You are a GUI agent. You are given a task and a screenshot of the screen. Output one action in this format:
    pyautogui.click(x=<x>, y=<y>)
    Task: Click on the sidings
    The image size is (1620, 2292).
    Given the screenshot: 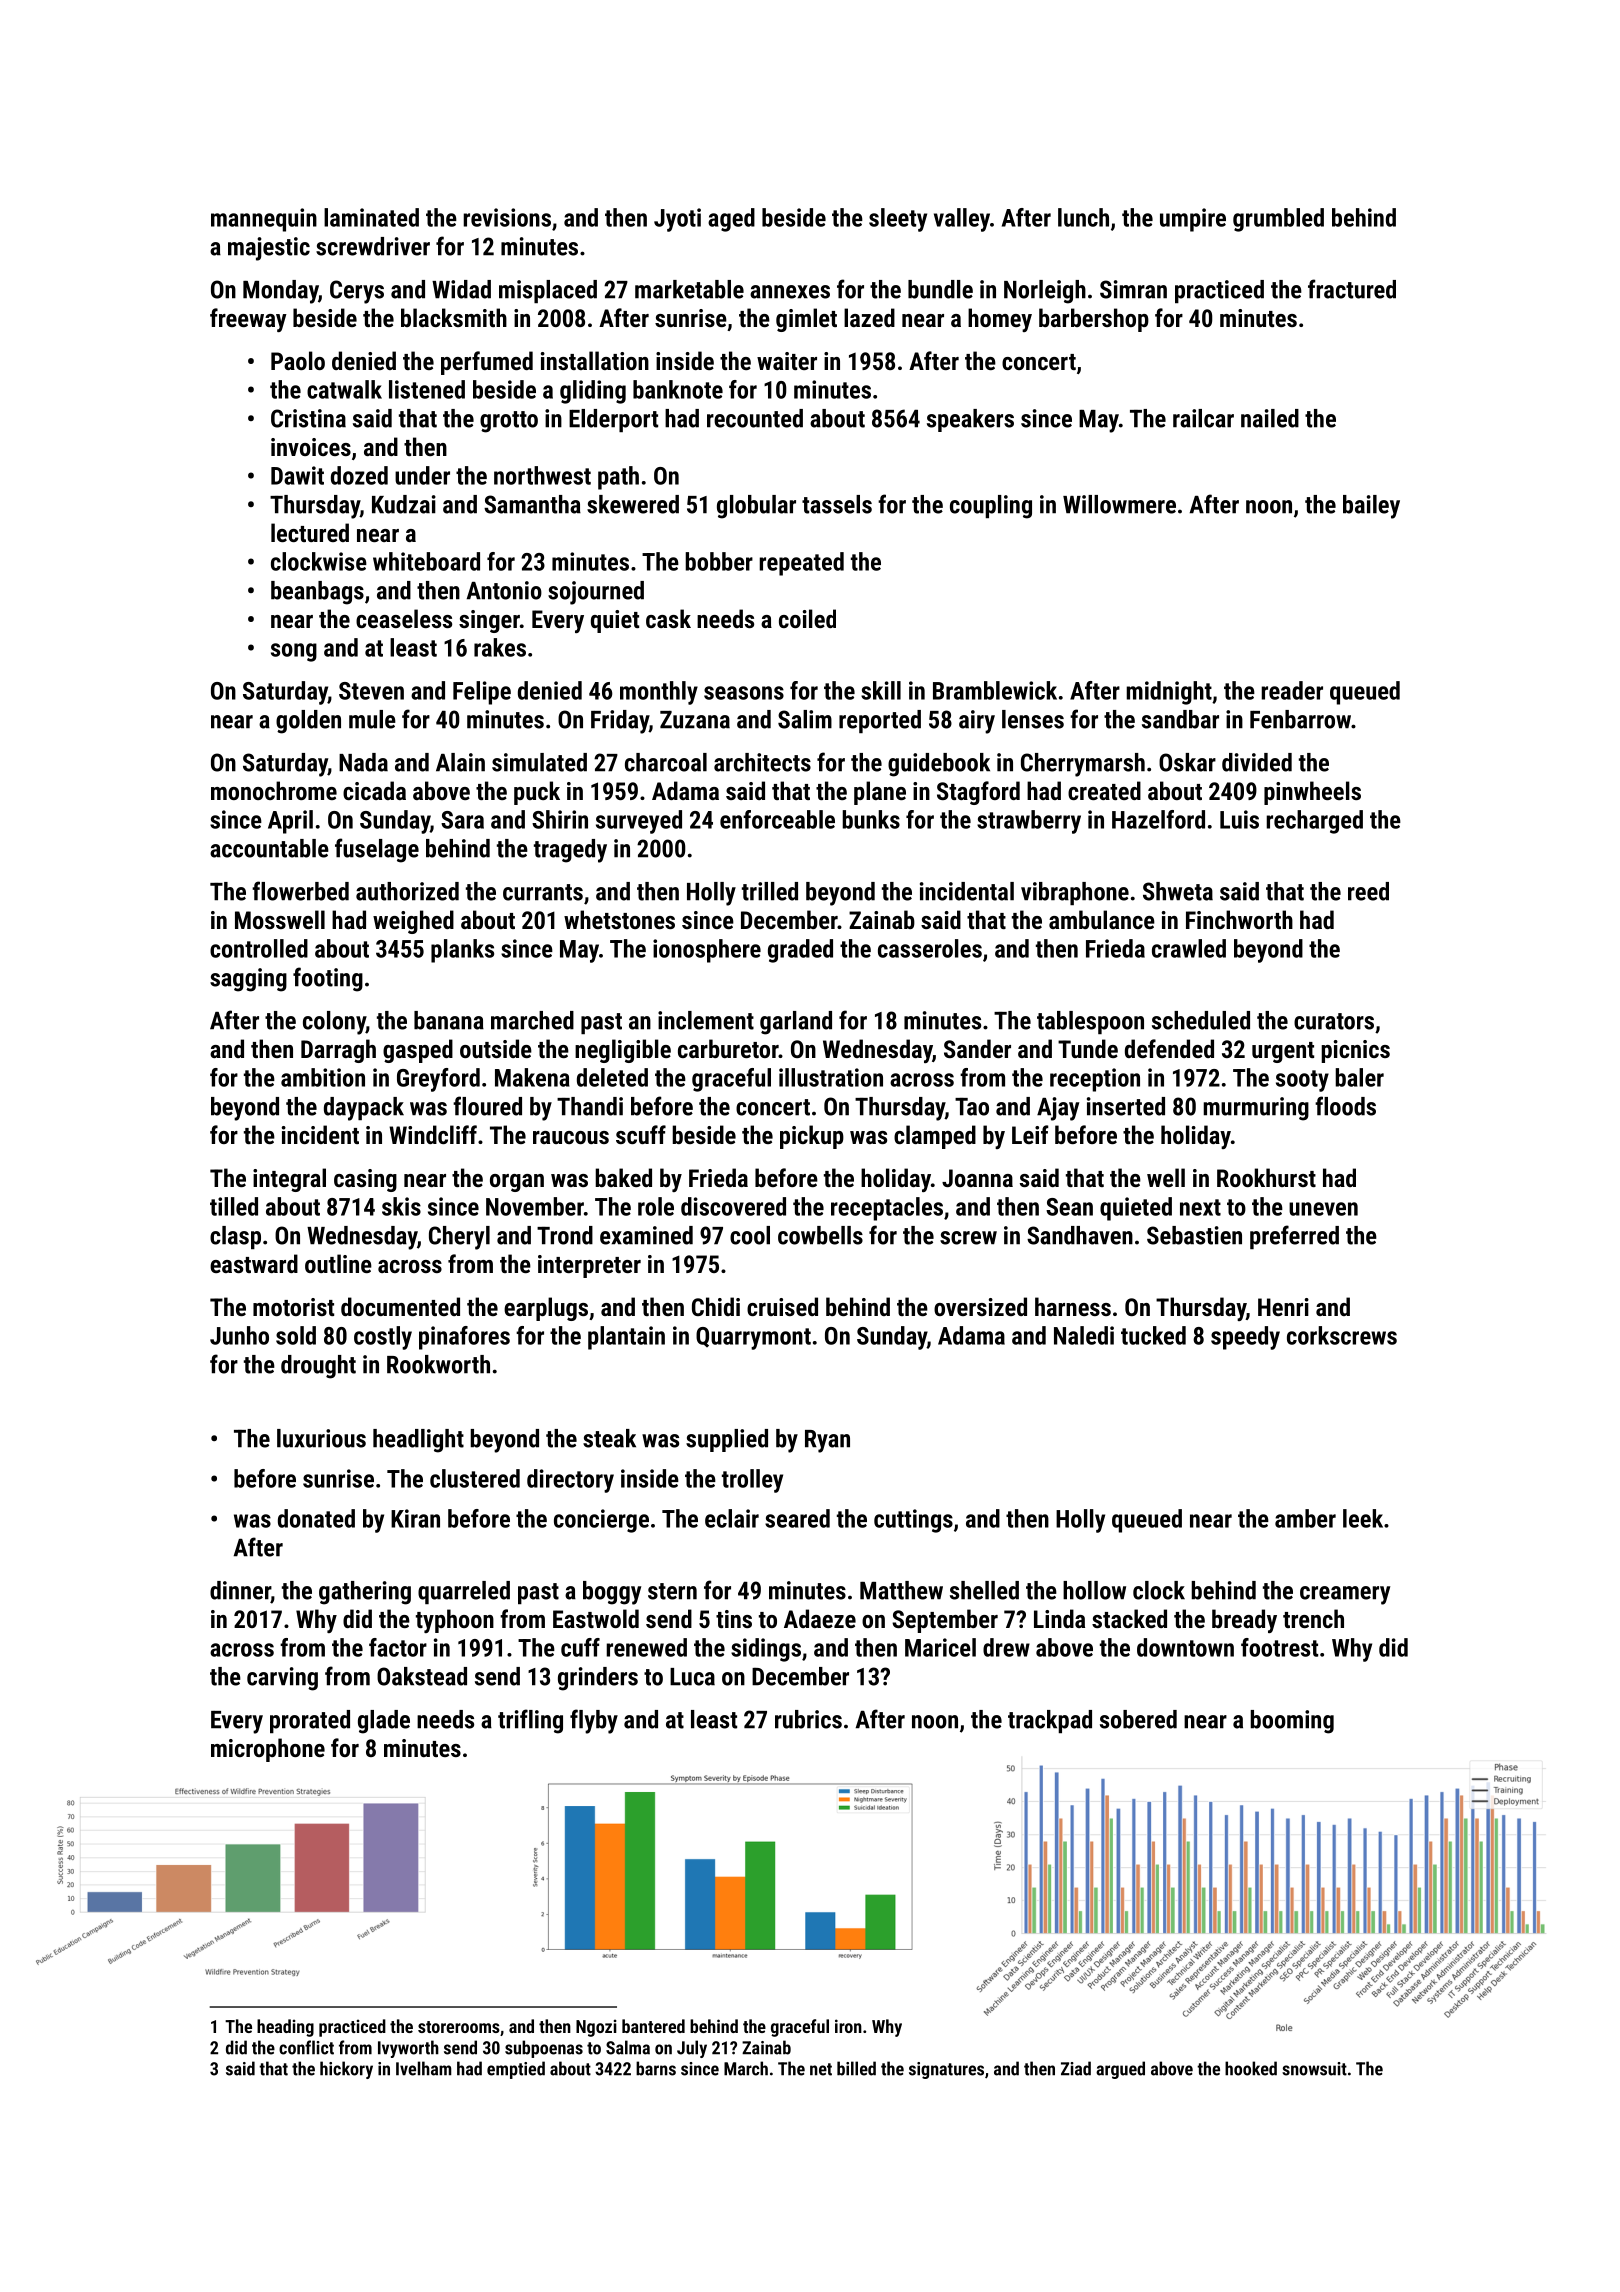 What is the action you would take?
    pyautogui.click(x=766, y=1650)
